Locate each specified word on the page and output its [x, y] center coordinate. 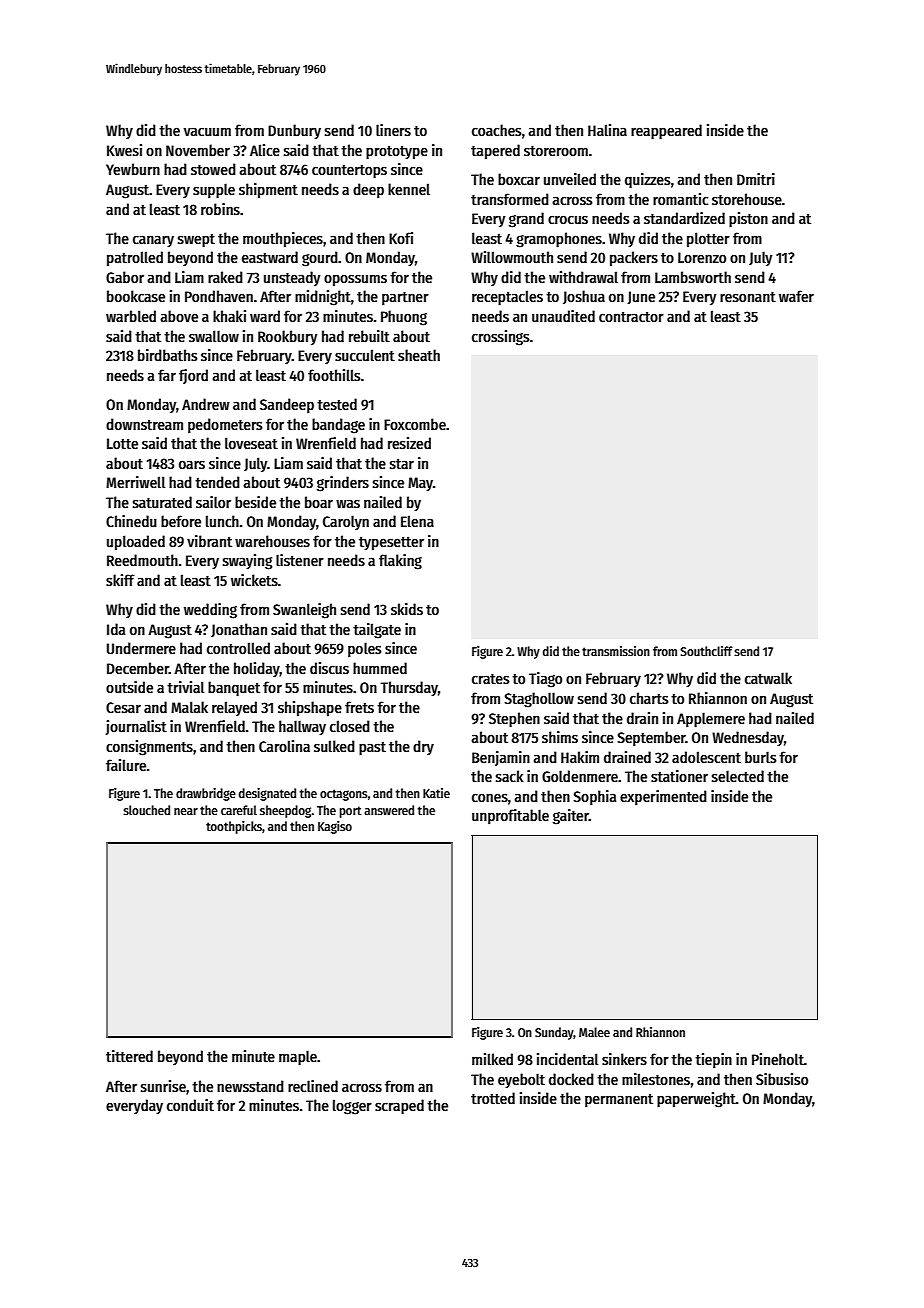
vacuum [207, 131]
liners [393, 130]
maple [298, 1057]
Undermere [141, 648]
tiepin [713, 1060]
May [420, 484]
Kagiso [335, 827]
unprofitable [510, 816]
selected [738, 776]
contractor [631, 317]
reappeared [666, 131]
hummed [380, 668]
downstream [144, 424]
